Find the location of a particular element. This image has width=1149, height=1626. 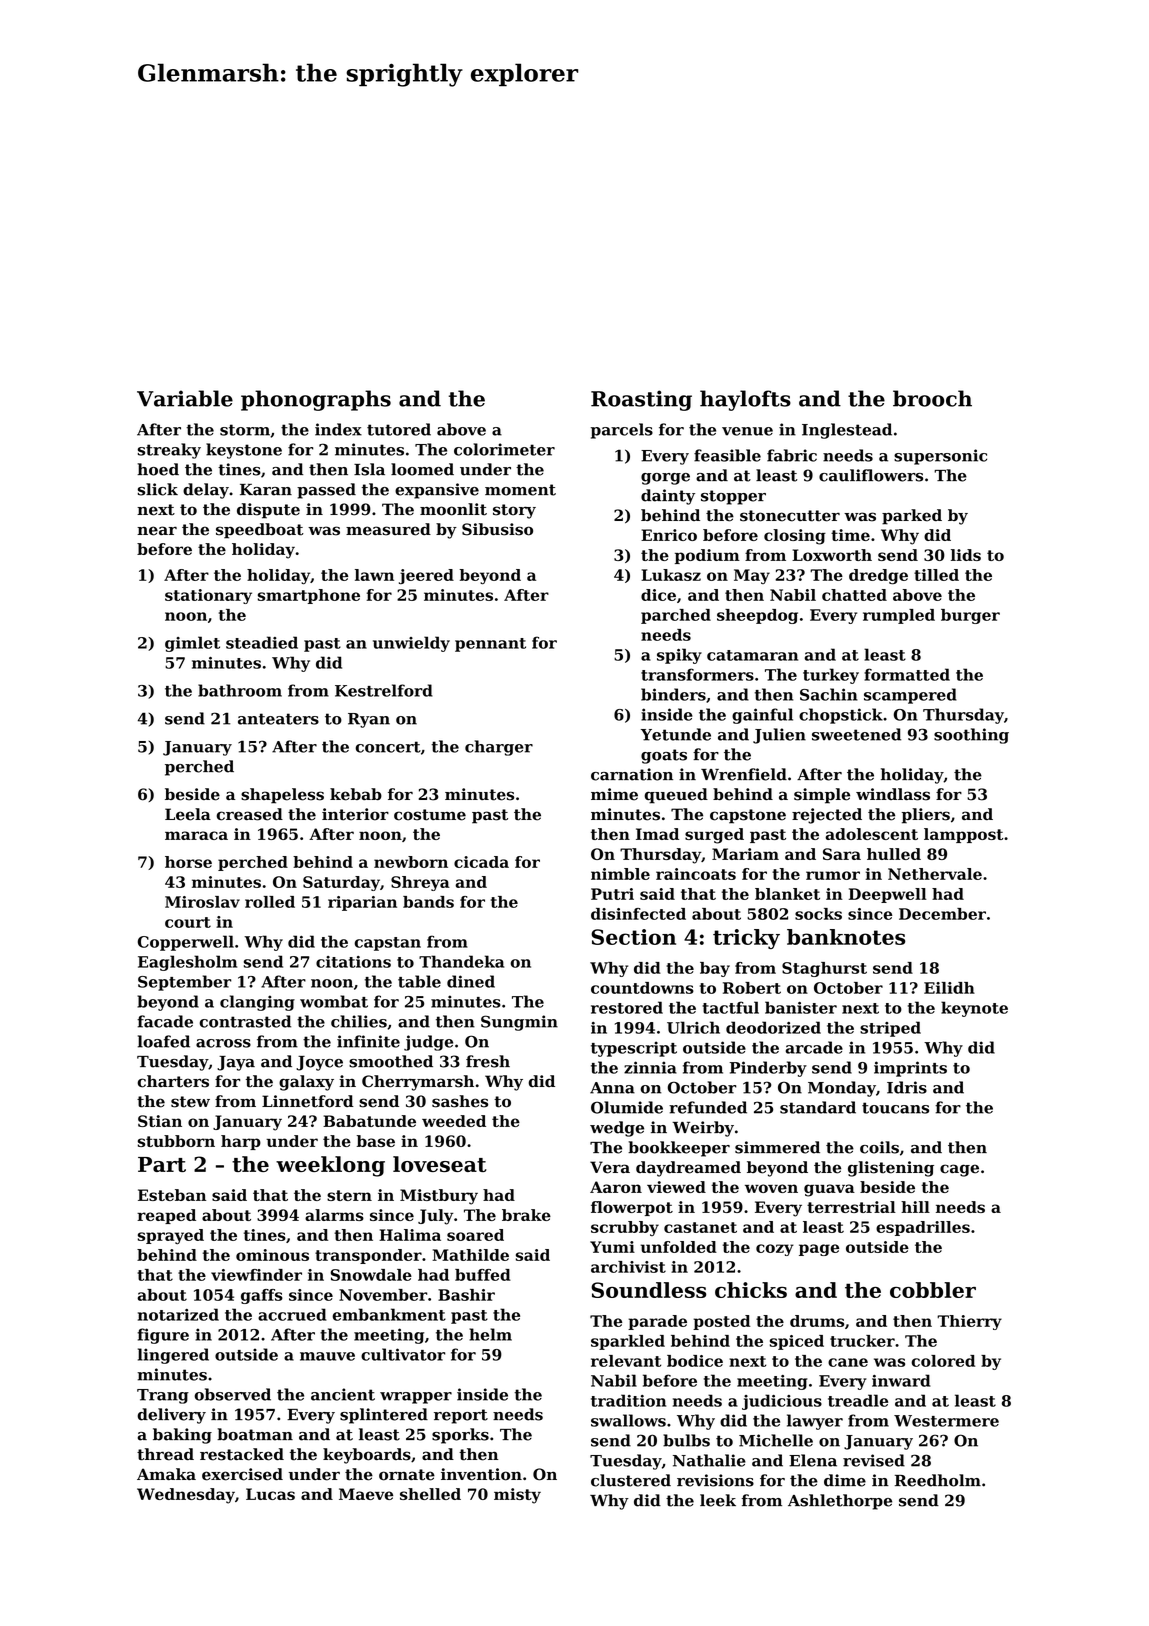

espadrilles is located at coordinates (923, 1228).
